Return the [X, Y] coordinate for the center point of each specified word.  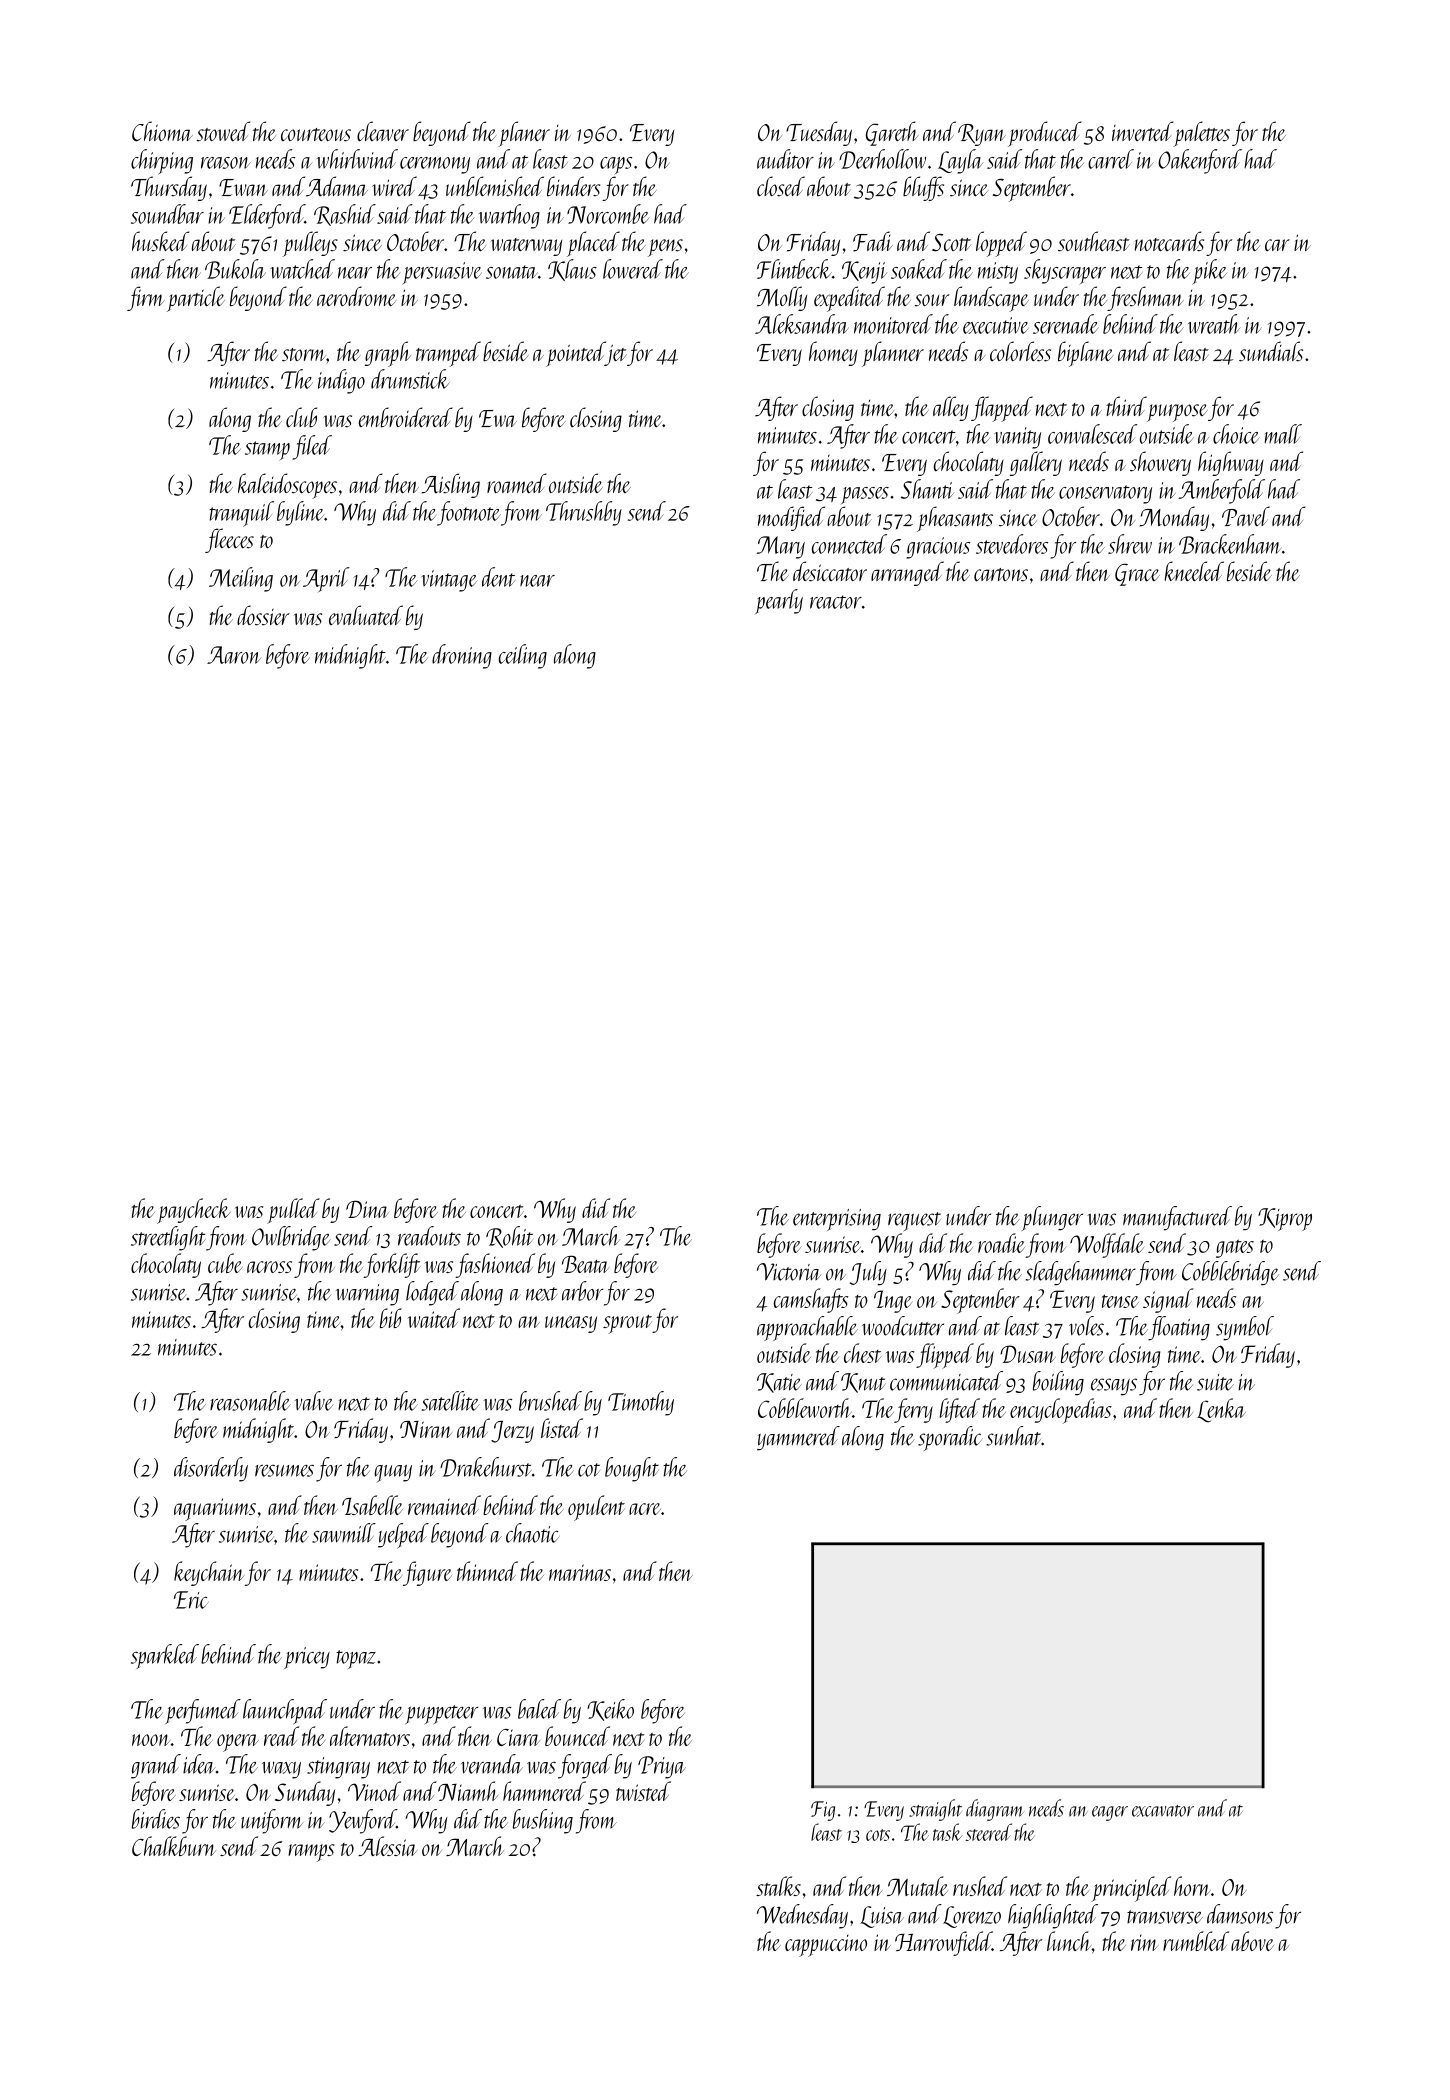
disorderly [211, 1469]
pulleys [310, 244]
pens [665, 248]
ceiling [523, 656]
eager [1110, 1813]
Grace [1137, 574]
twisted [643, 1791]
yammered [798, 1438]
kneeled [1194, 571]
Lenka [1221, 1410]
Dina [367, 1209]
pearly [779, 601]
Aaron [234, 655]
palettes [1201, 134]
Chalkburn [174, 1846]
